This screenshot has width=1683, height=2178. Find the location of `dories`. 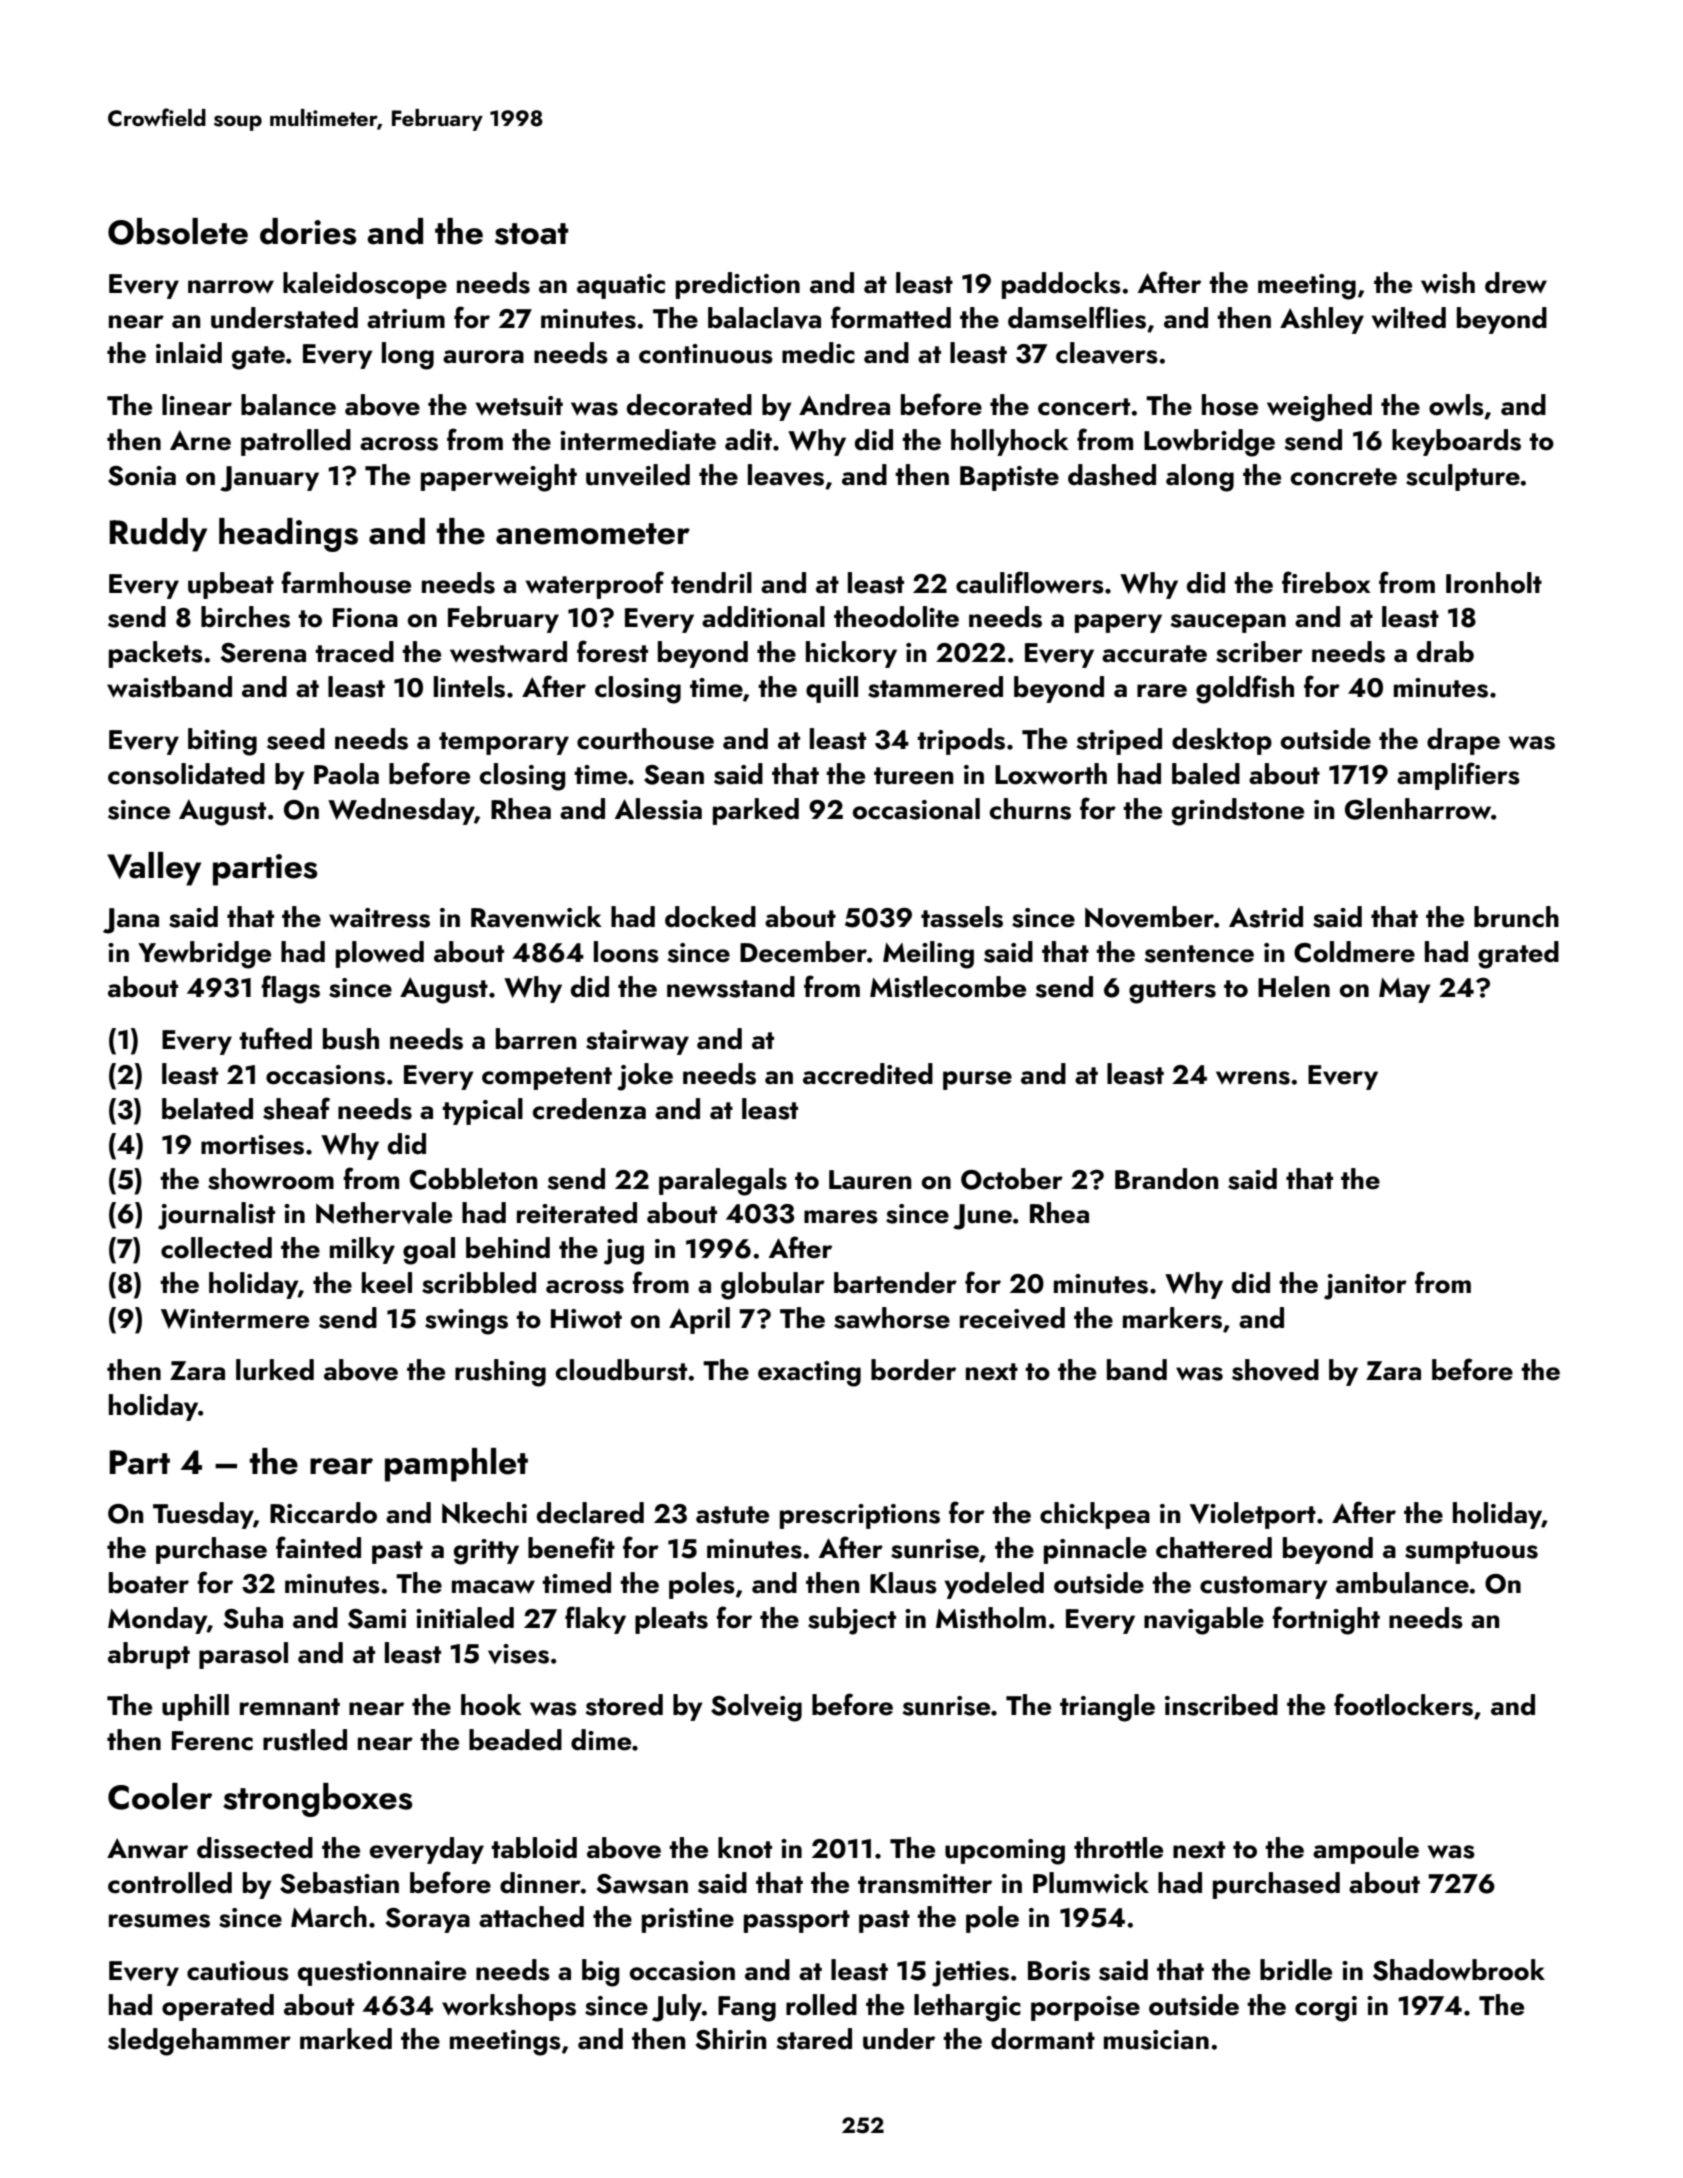

dories is located at coordinates (308, 231).
